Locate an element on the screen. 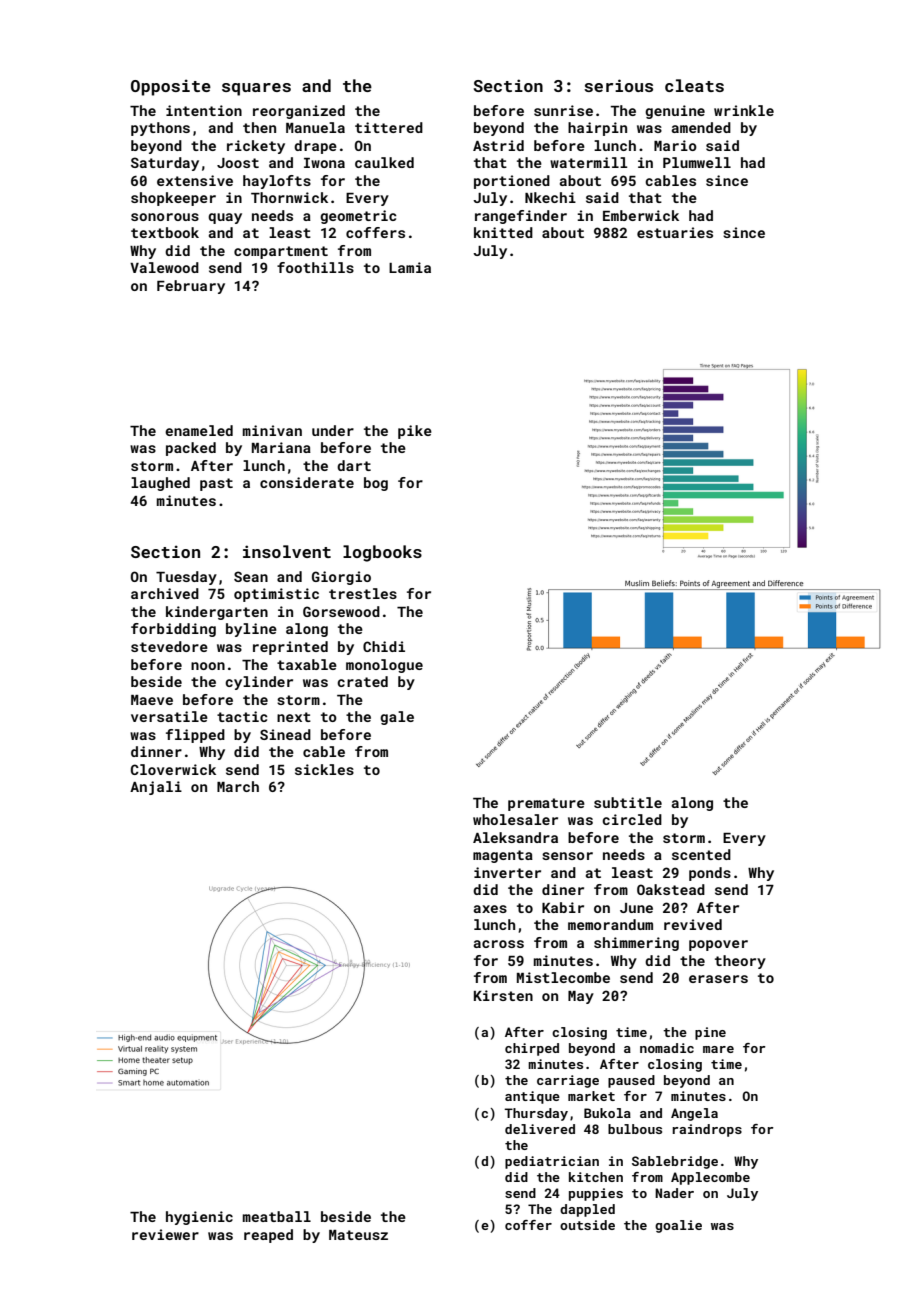 This screenshot has height=1316, width=908. cleats is located at coordinates (694, 85).
